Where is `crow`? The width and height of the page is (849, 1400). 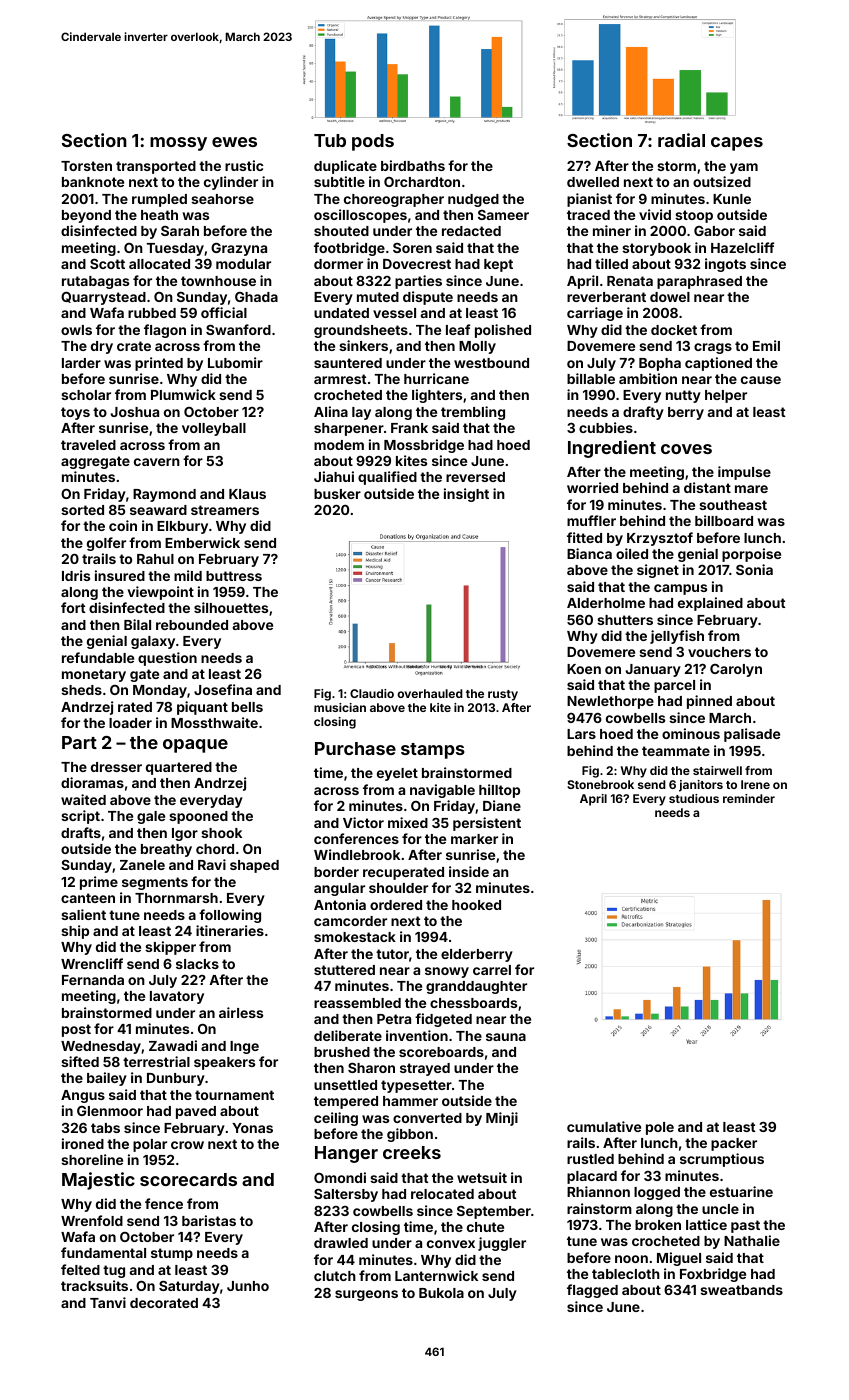 crow is located at coordinates (187, 1145).
